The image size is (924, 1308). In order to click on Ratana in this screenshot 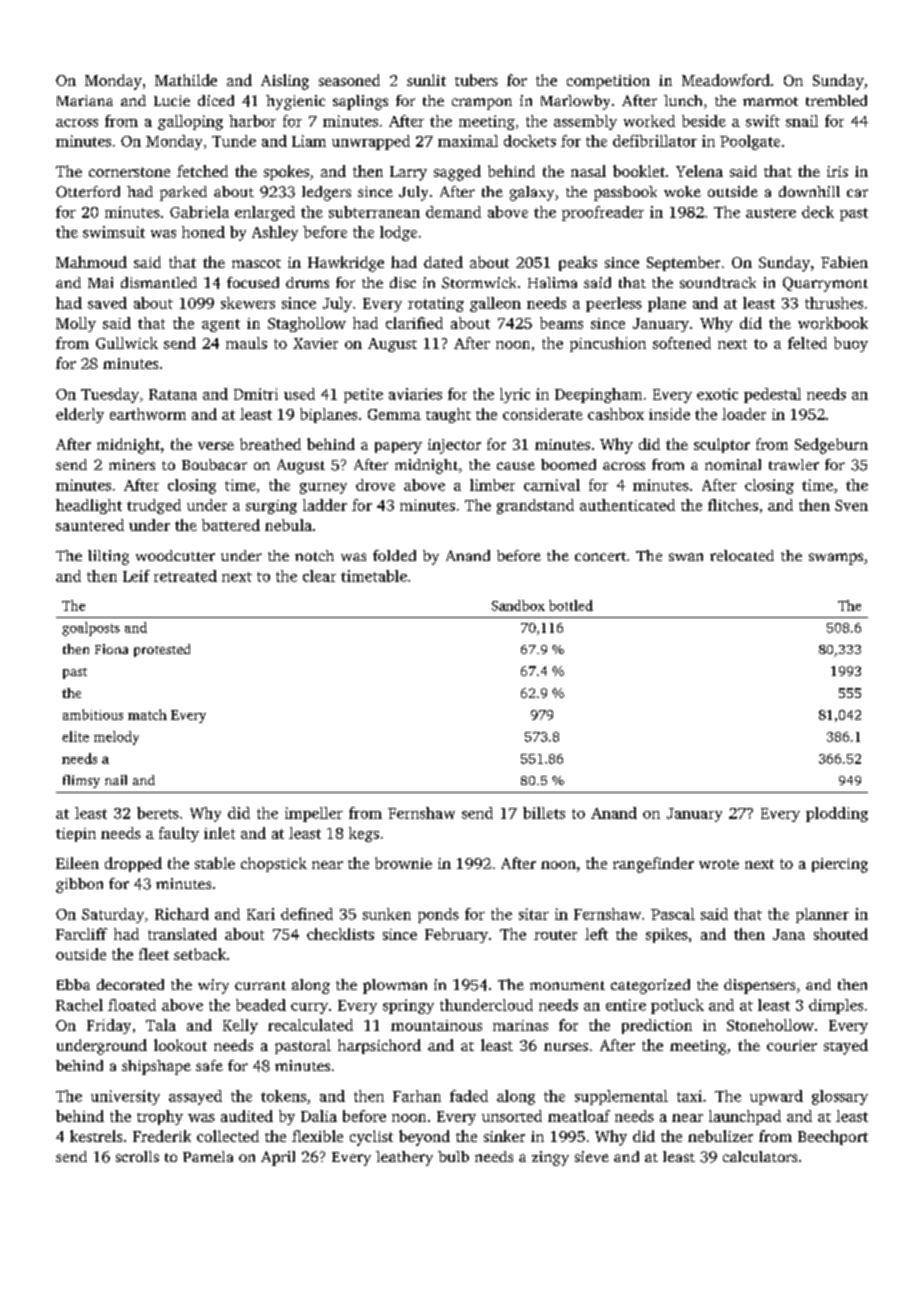, I will do `click(173, 394)`.
